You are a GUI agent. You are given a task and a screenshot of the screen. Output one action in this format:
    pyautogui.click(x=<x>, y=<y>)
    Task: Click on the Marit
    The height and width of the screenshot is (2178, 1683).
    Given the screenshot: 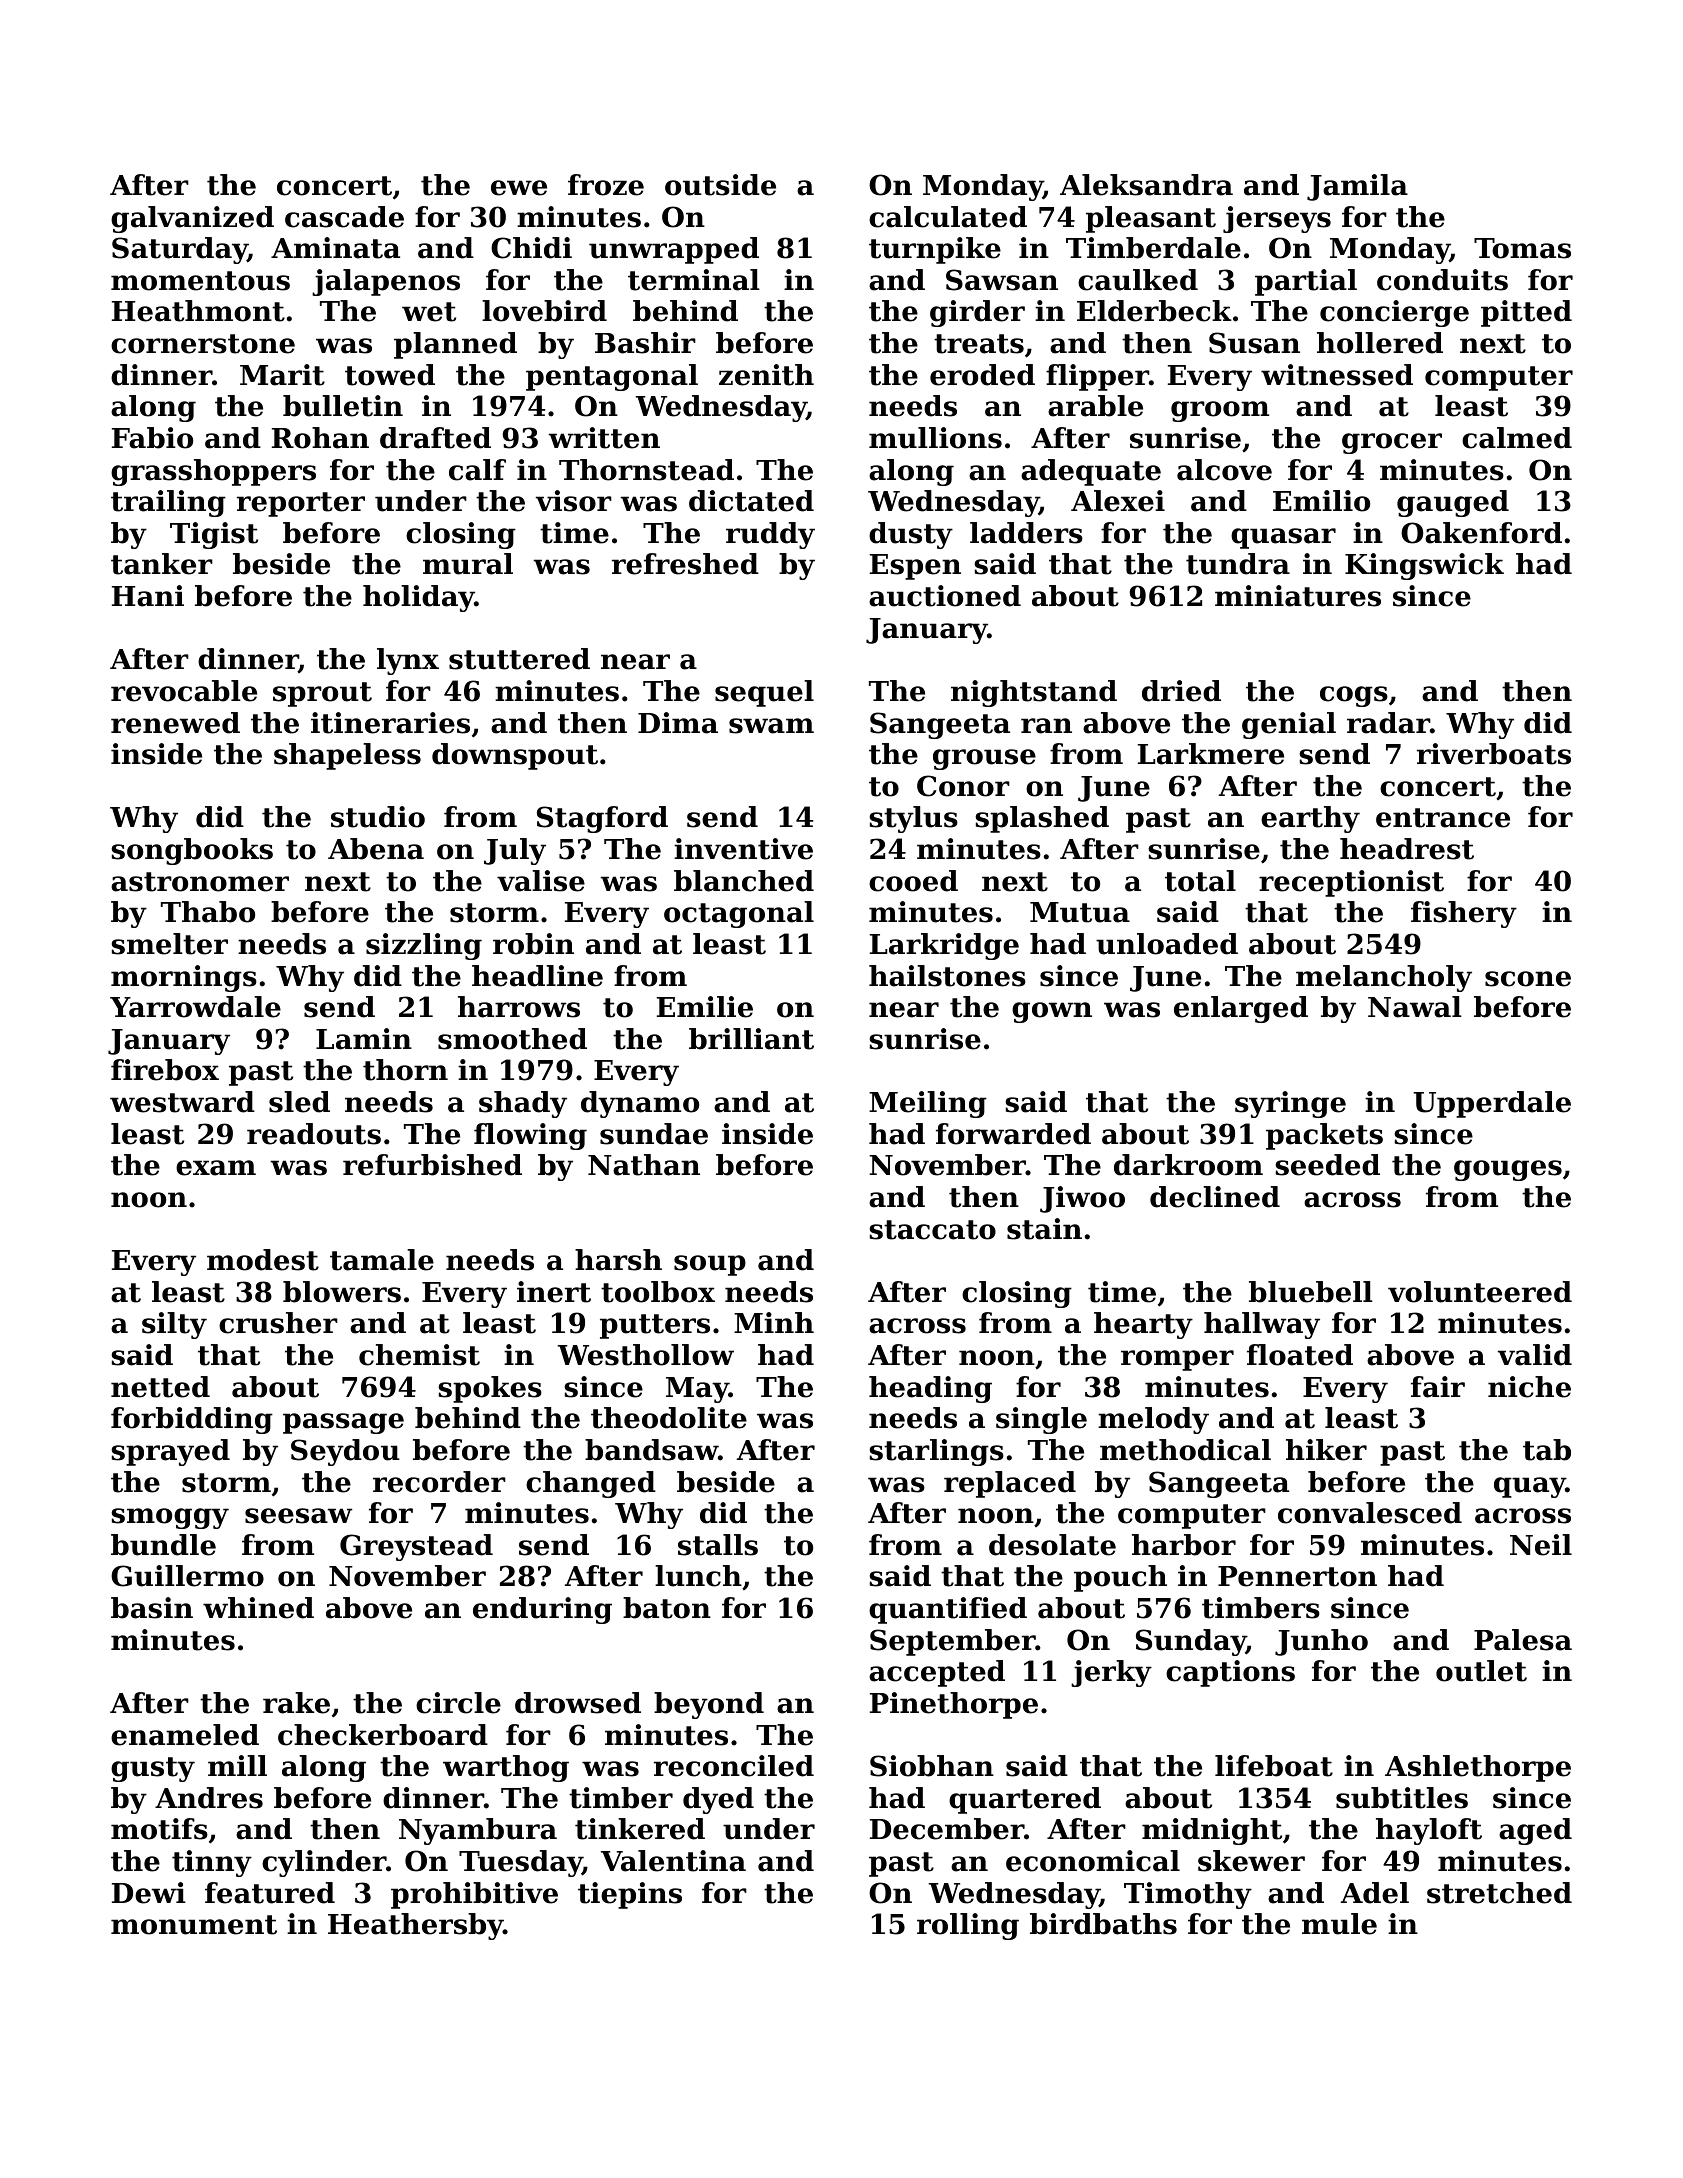 What is the action you would take?
    pyautogui.click(x=282, y=375)
